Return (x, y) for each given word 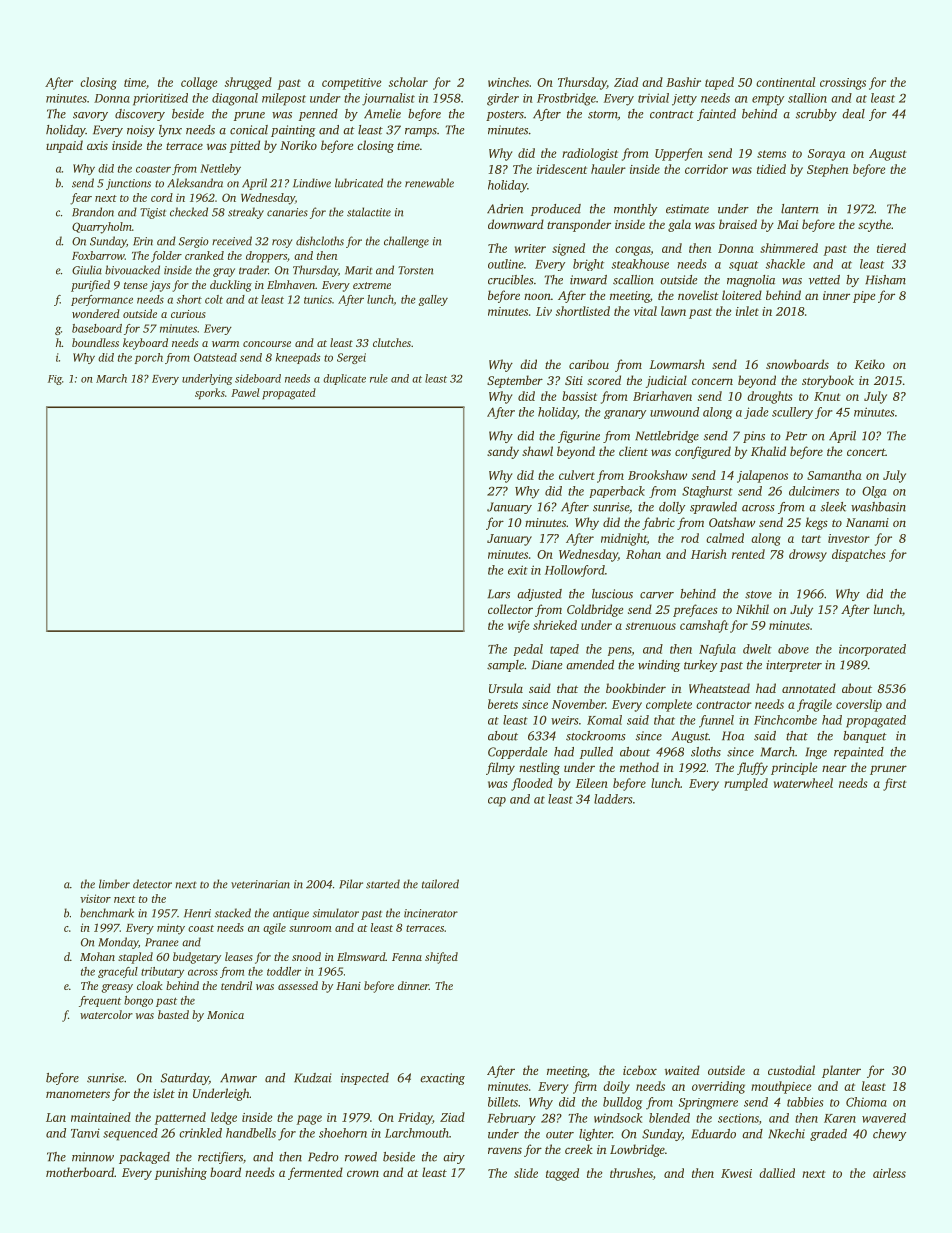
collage (199, 83)
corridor (706, 169)
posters (505, 116)
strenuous (651, 626)
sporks (210, 393)
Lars (499, 594)
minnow (93, 1157)
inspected (365, 1079)
